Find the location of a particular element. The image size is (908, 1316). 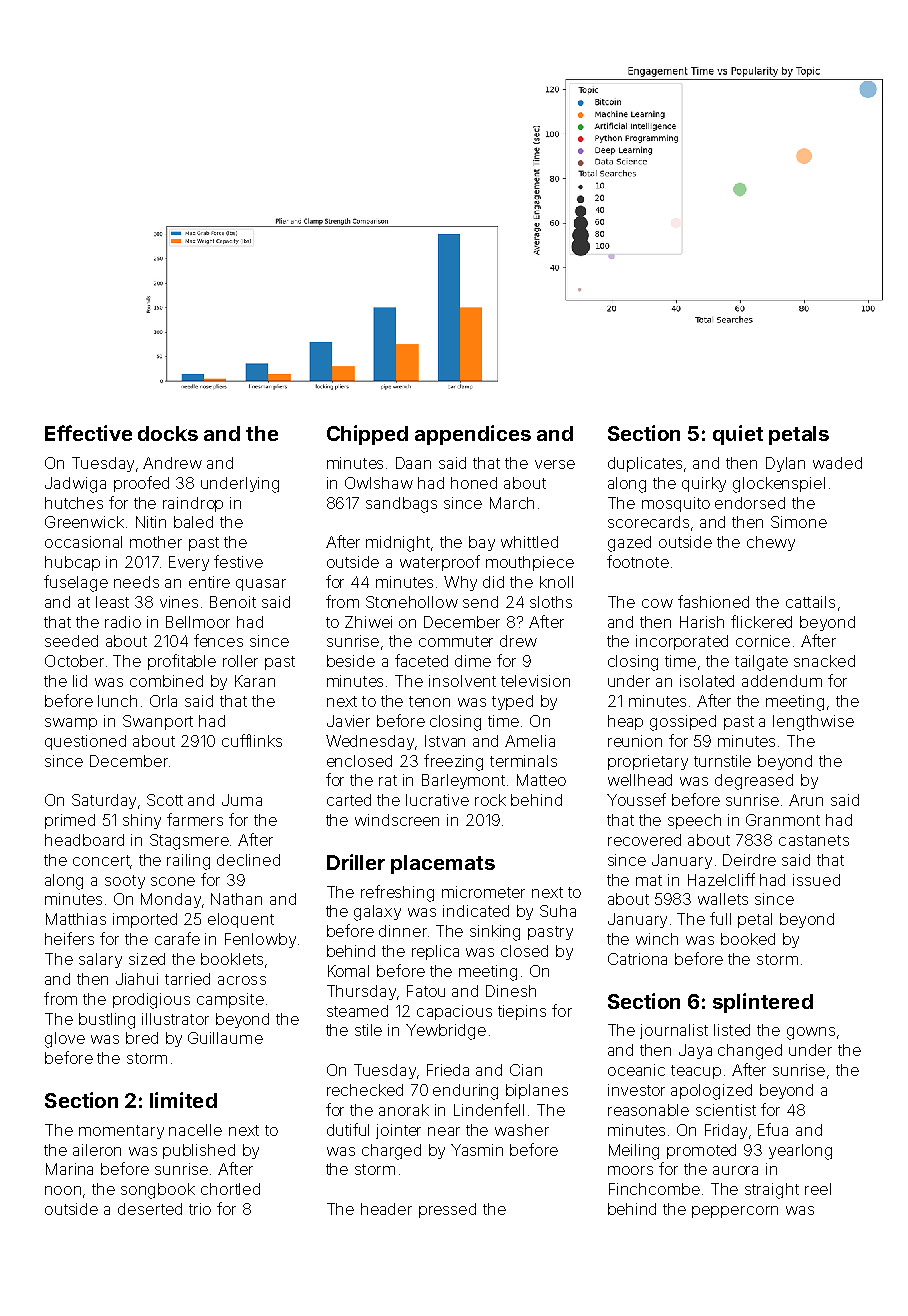

cattails is located at coordinates (810, 602).
